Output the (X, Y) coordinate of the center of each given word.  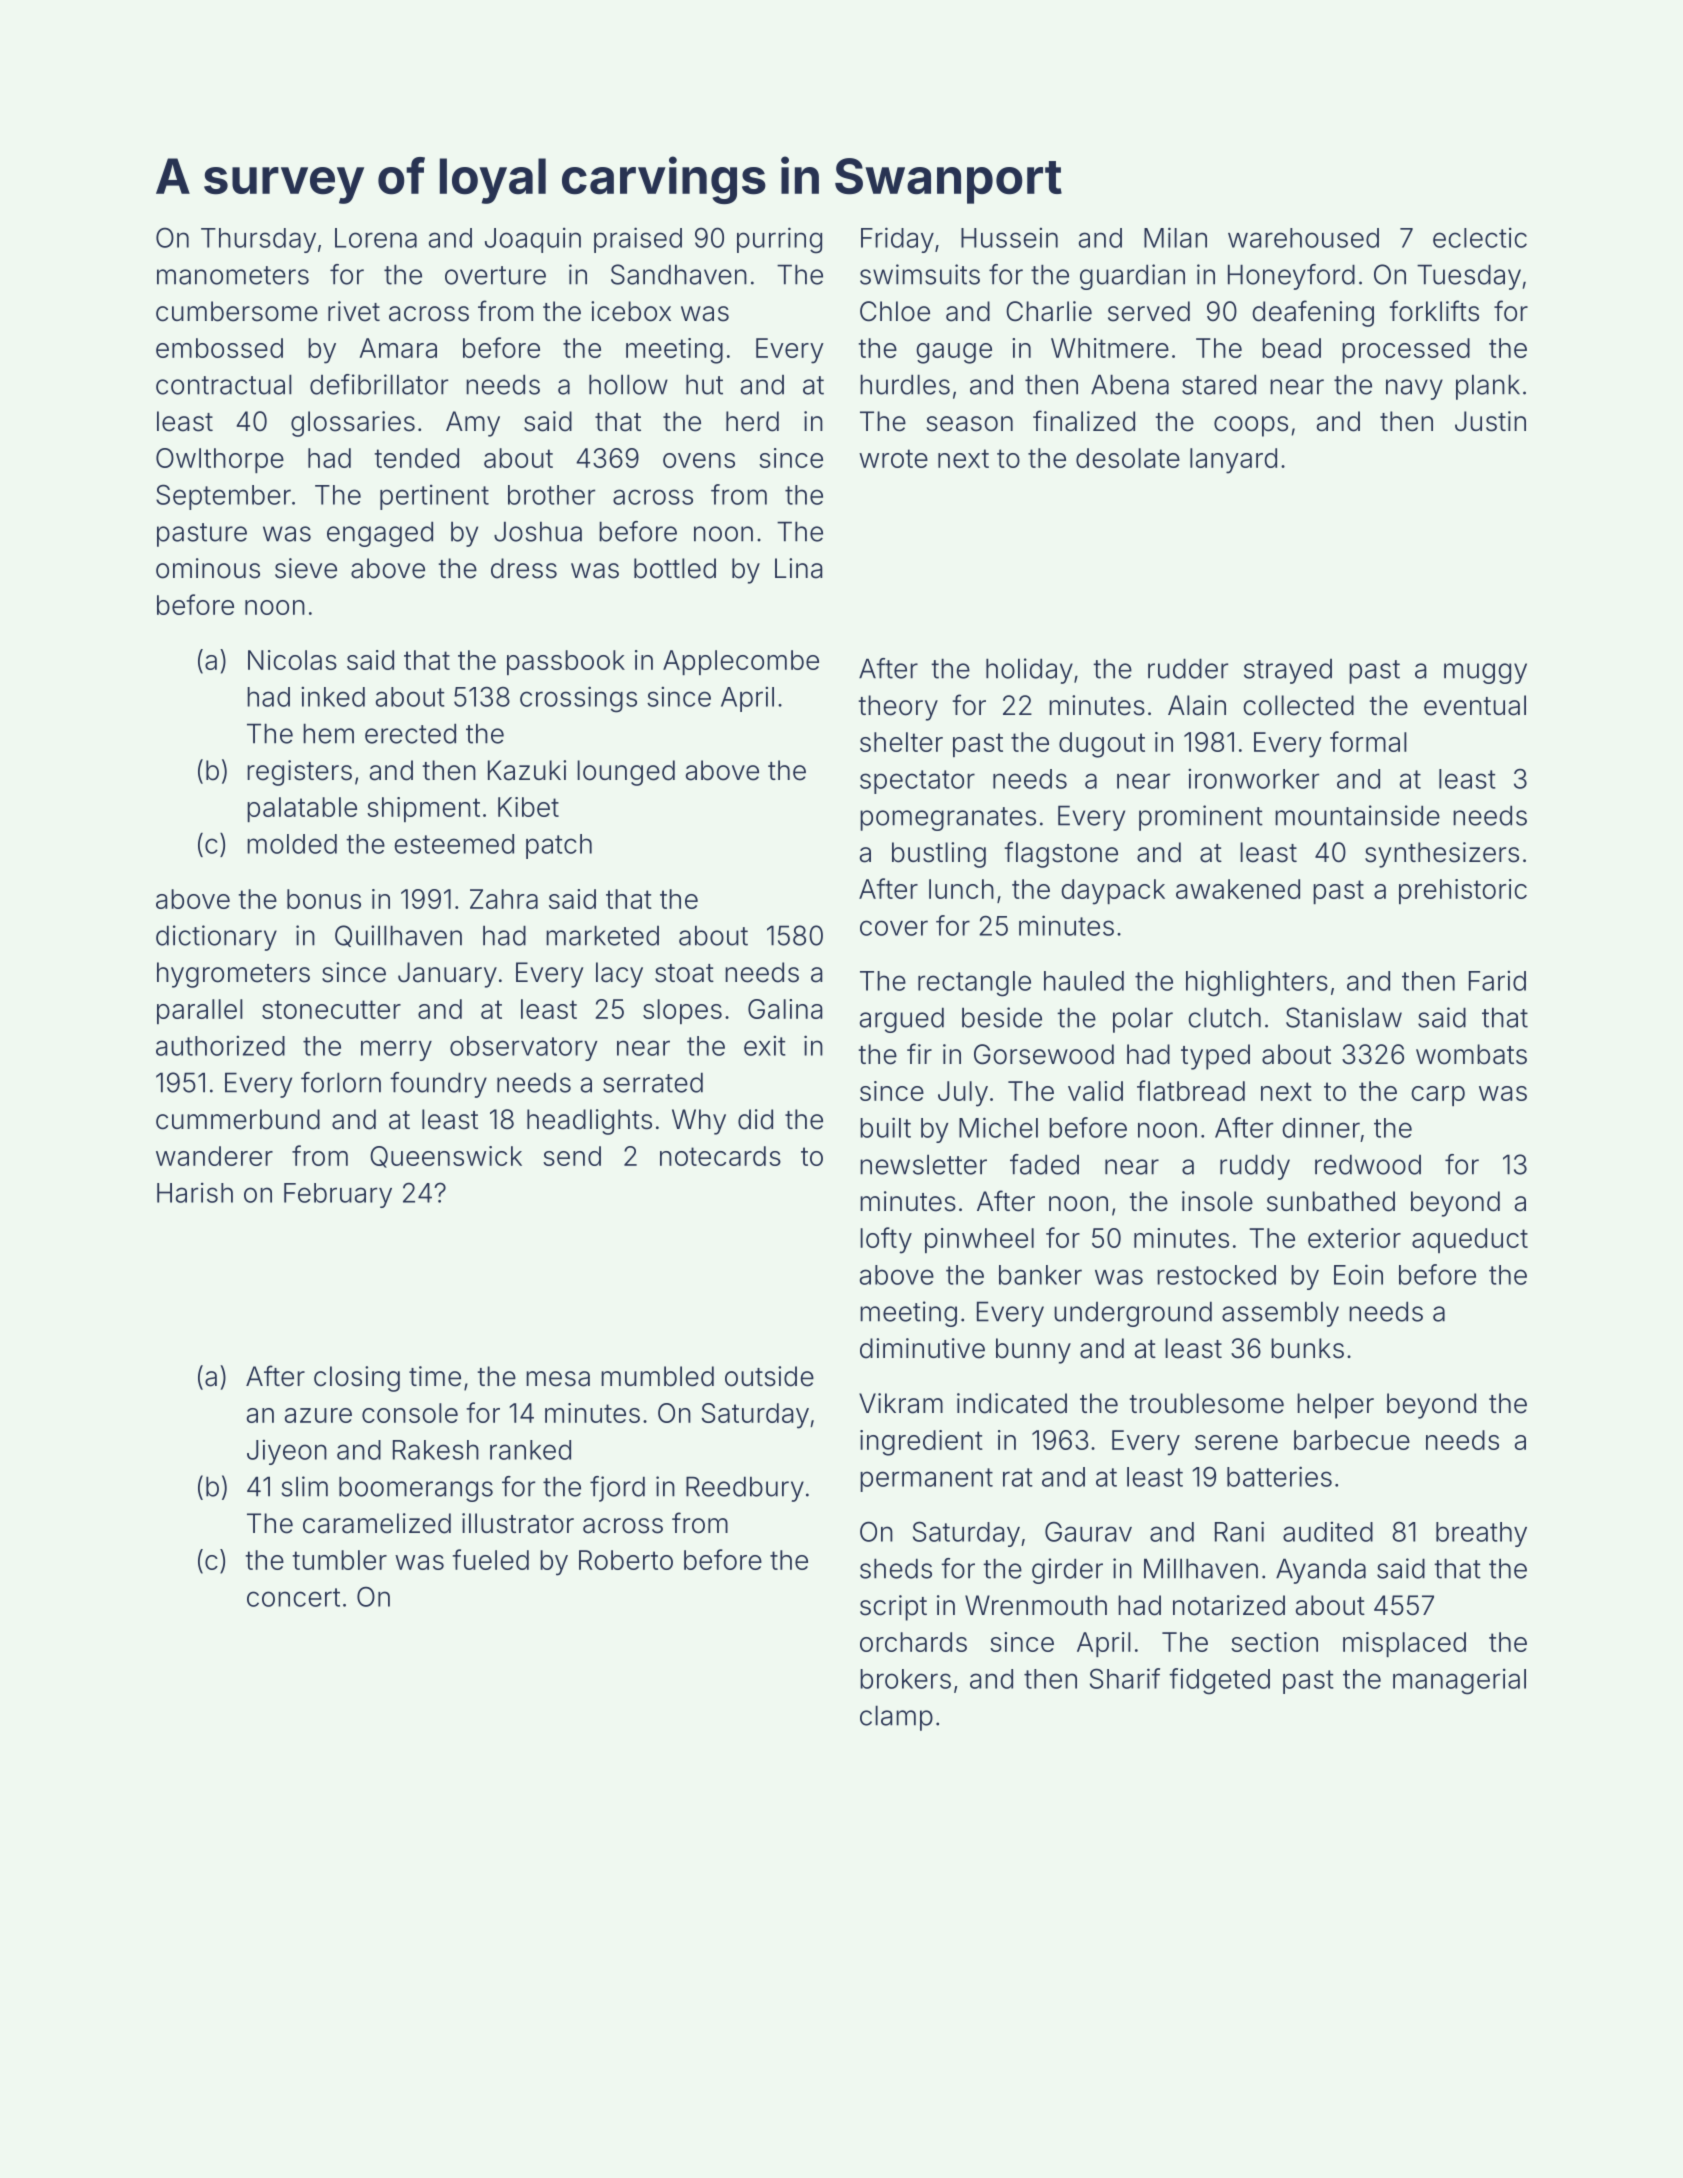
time (435, 1376)
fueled (490, 1559)
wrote (893, 458)
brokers (905, 1679)
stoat (684, 973)
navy (1414, 389)
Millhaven (1201, 1568)
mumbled (657, 1376)
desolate (1128, 458)
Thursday (258, 240)
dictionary (216, 938)
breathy (1481, 1534)
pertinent (434, 497)
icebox (631, 311)
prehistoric (1463, 891)
